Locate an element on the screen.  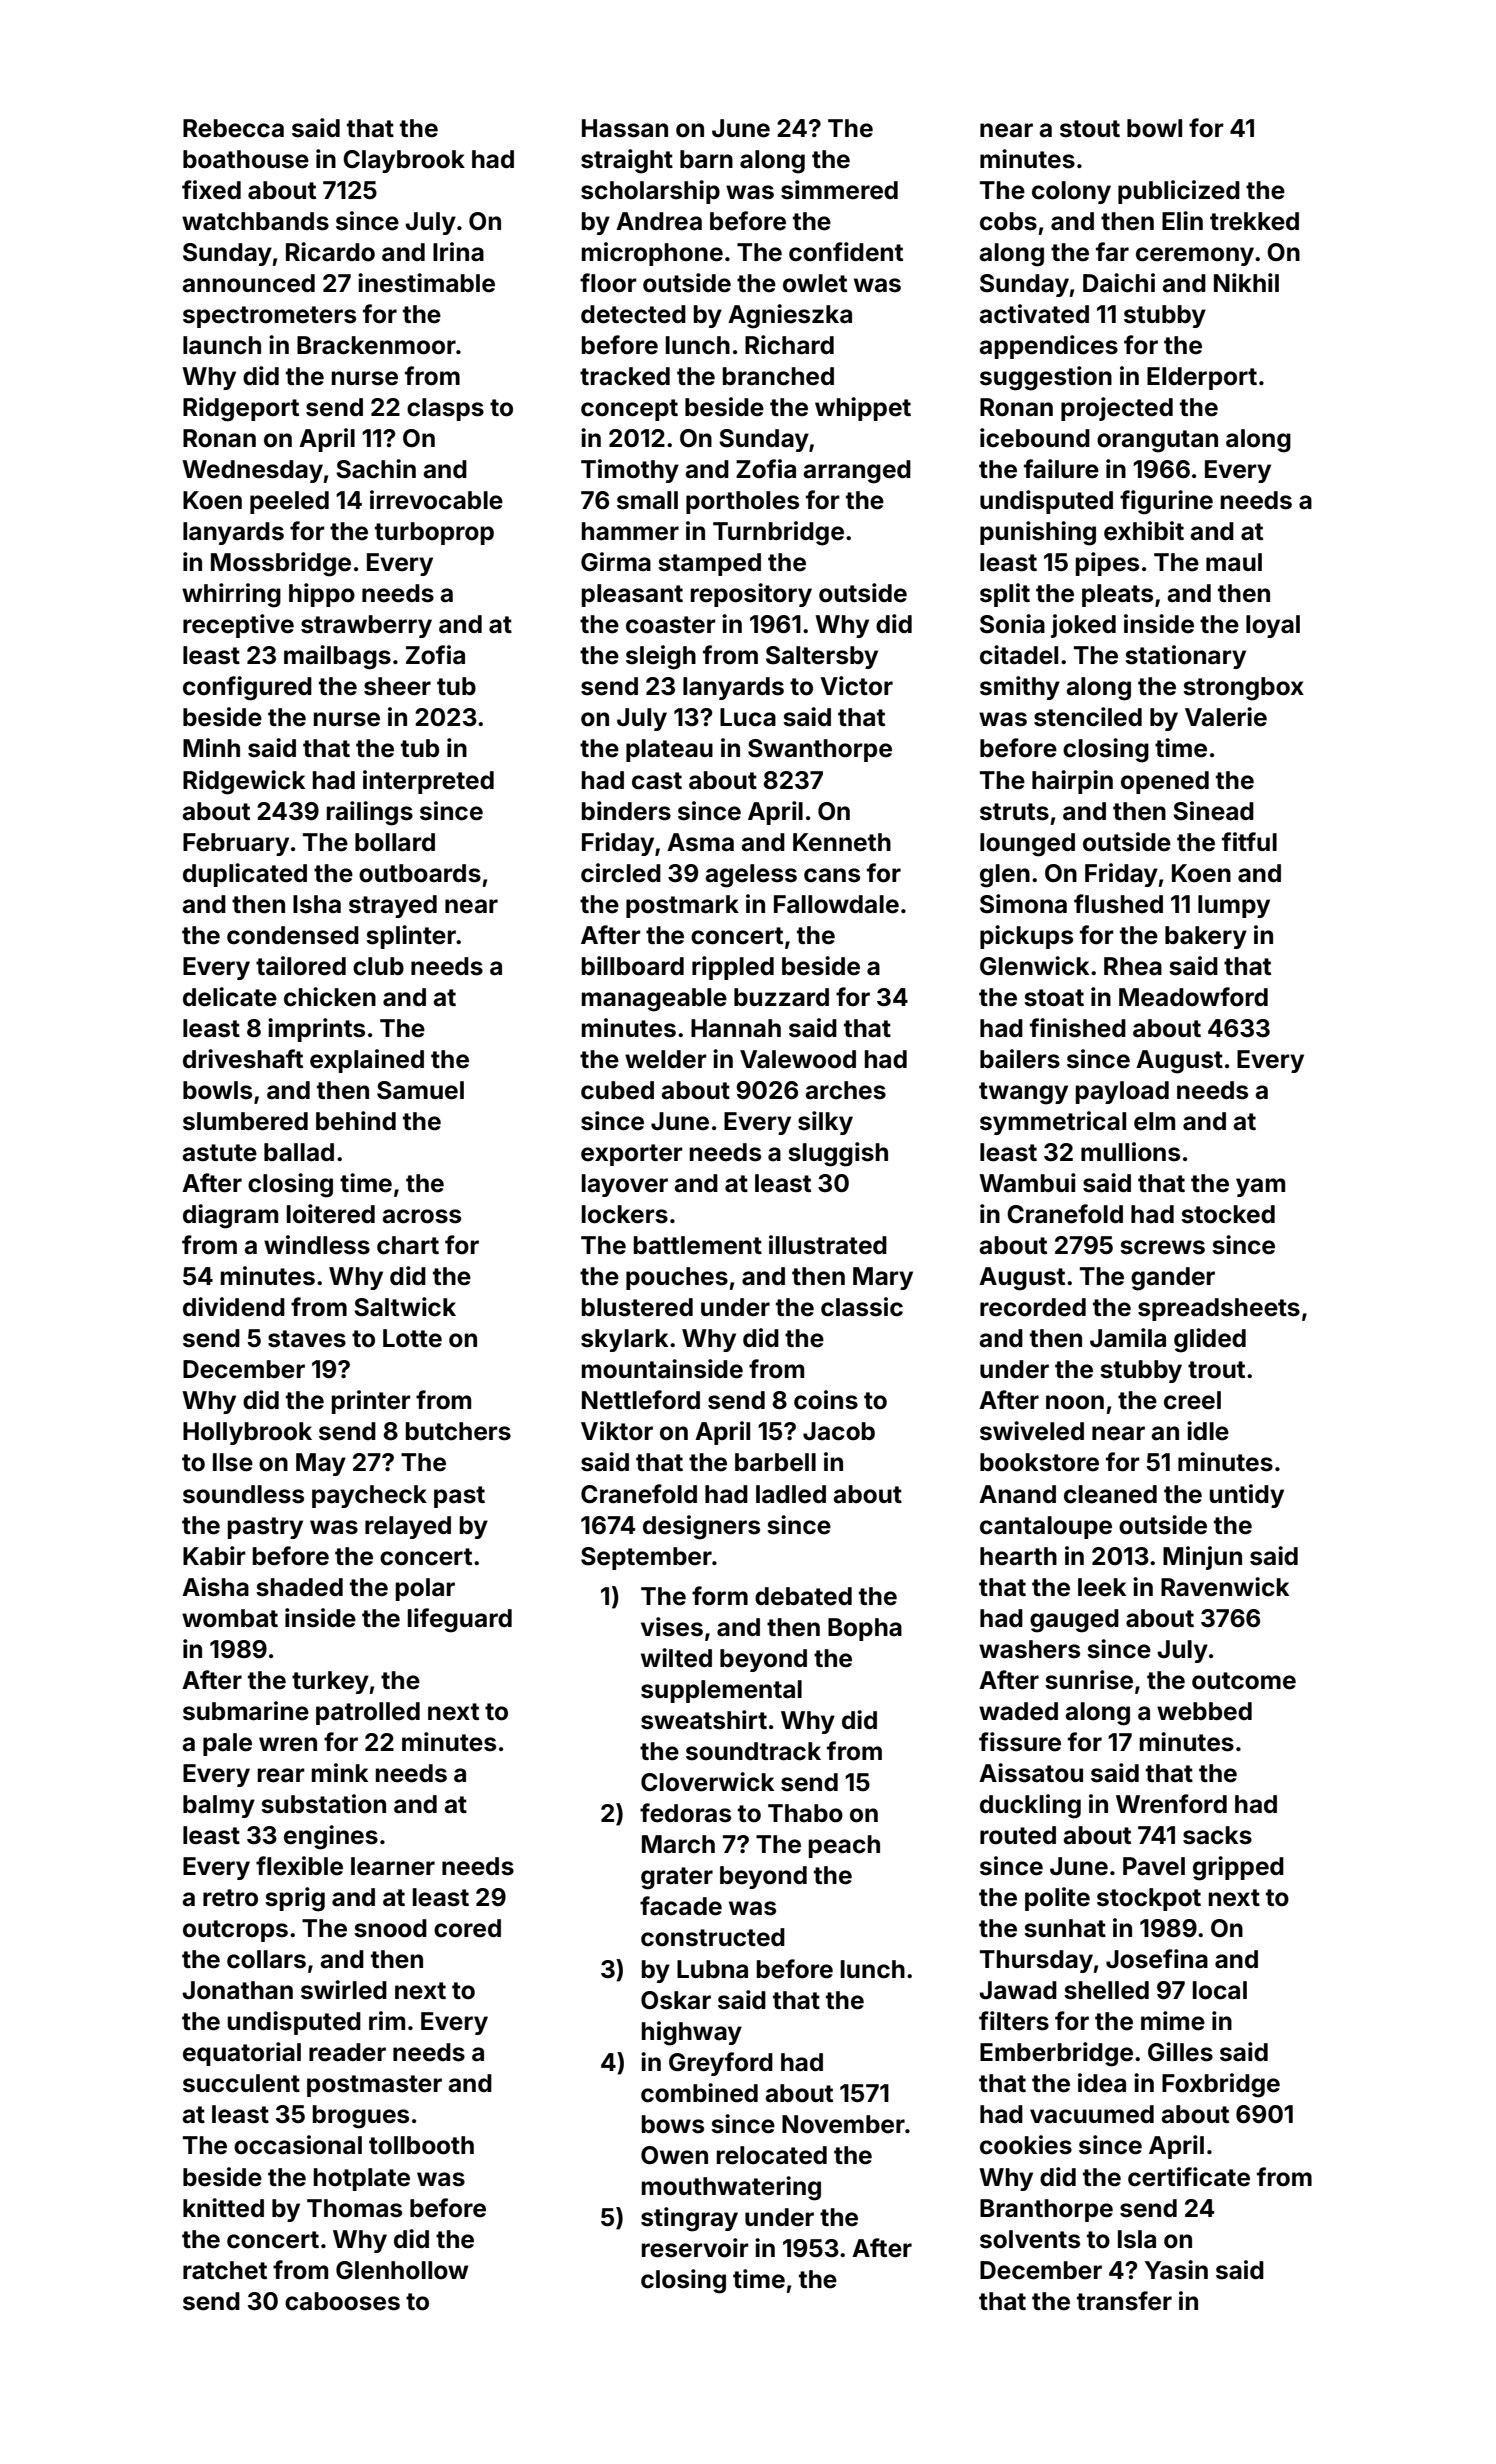
trout is located at coordinates (1216, 1370).
